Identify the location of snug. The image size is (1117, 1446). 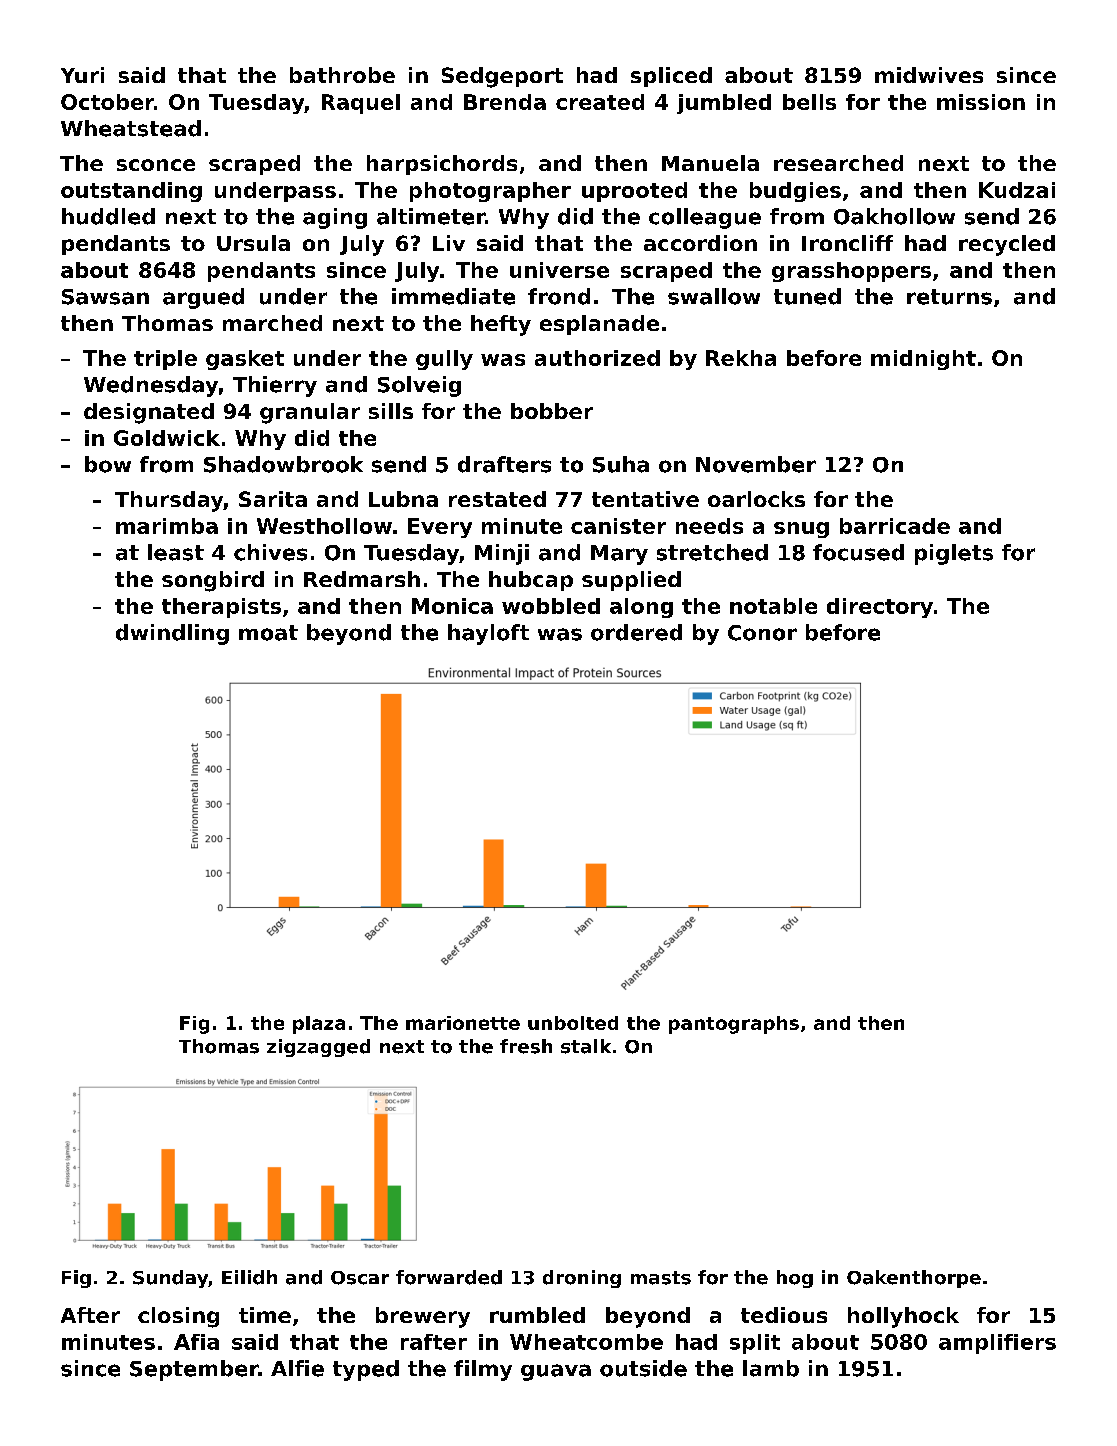
(801, 530).
